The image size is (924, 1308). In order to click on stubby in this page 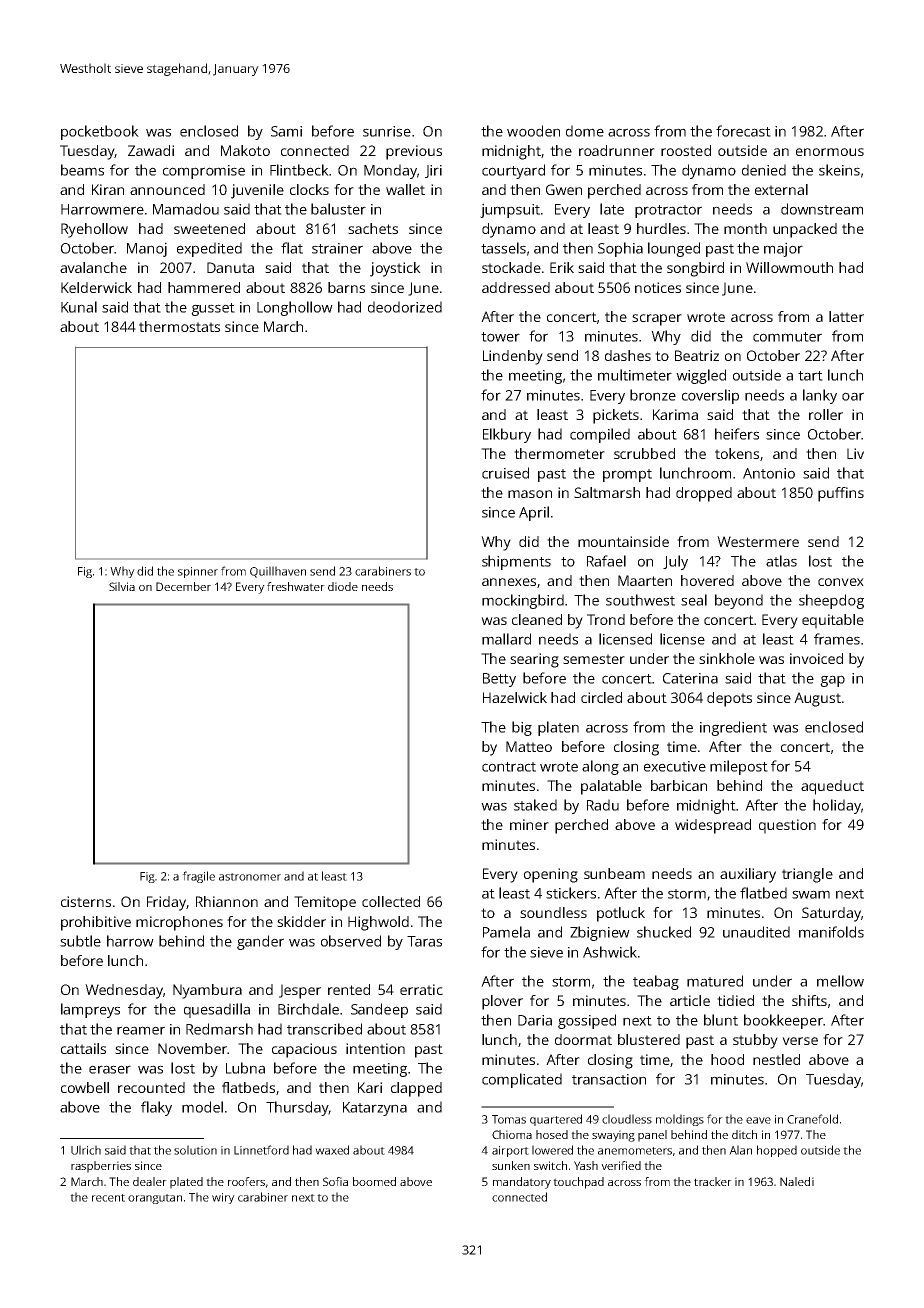, I will do `click(755, 1041)`.
